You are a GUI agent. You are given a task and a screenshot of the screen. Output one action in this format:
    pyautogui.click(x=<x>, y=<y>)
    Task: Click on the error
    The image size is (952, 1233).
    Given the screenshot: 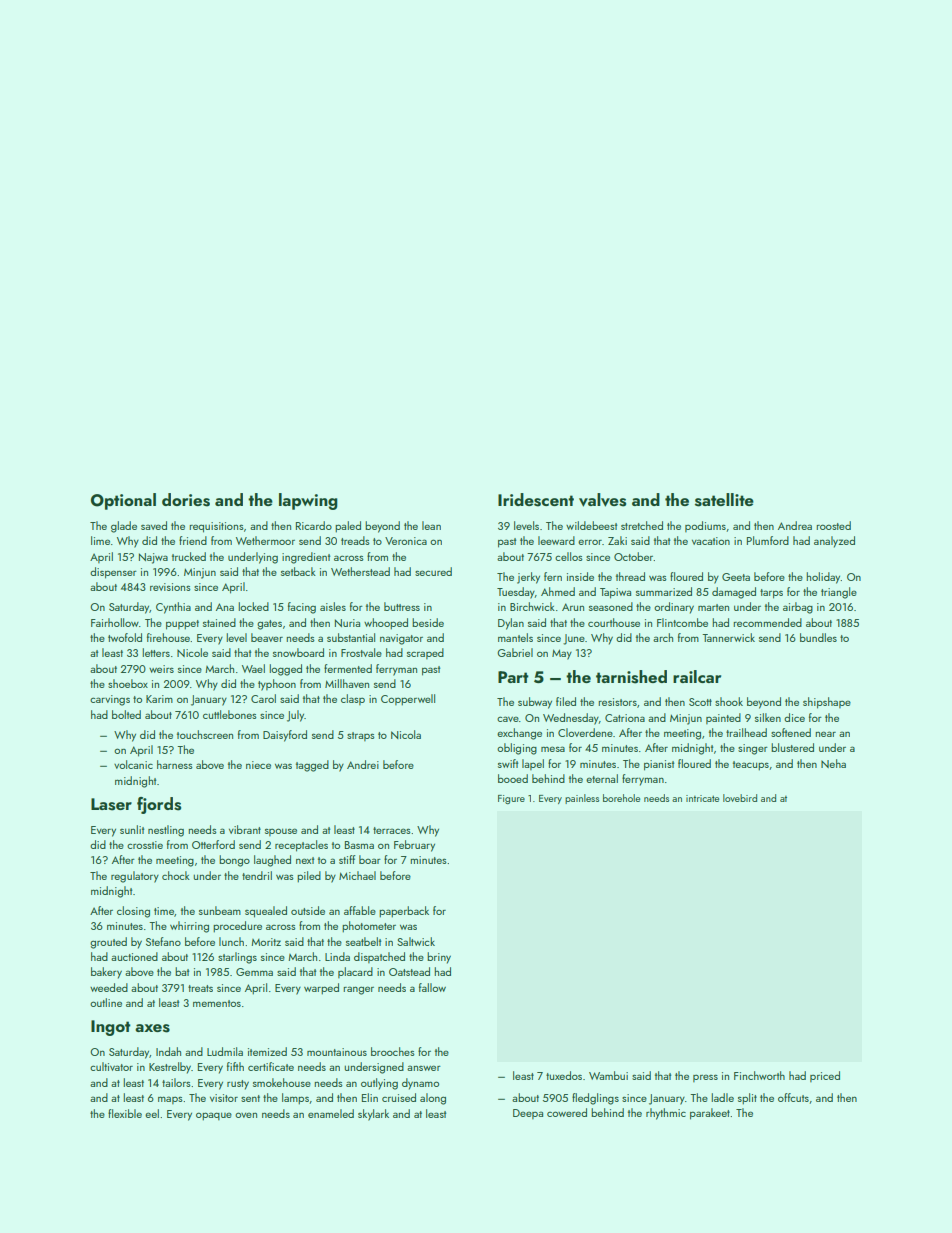 What is the action you would take?
    pyautogui.click(x=590, y=542)
